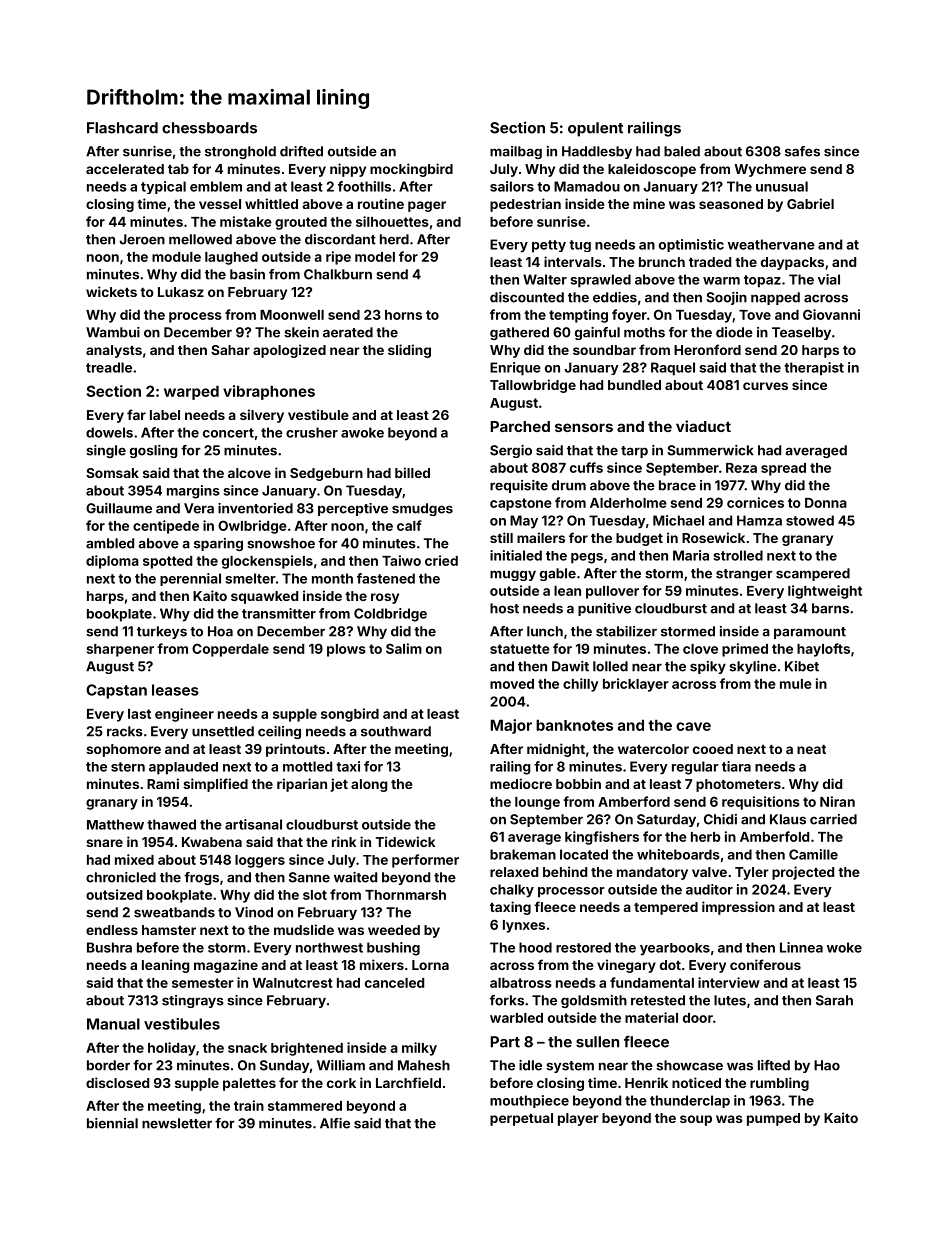 This image has width=952, height=1233. What do you see at coordinates (381, 203) in the image?
I see `routine` at bounding box center [381, 203].
